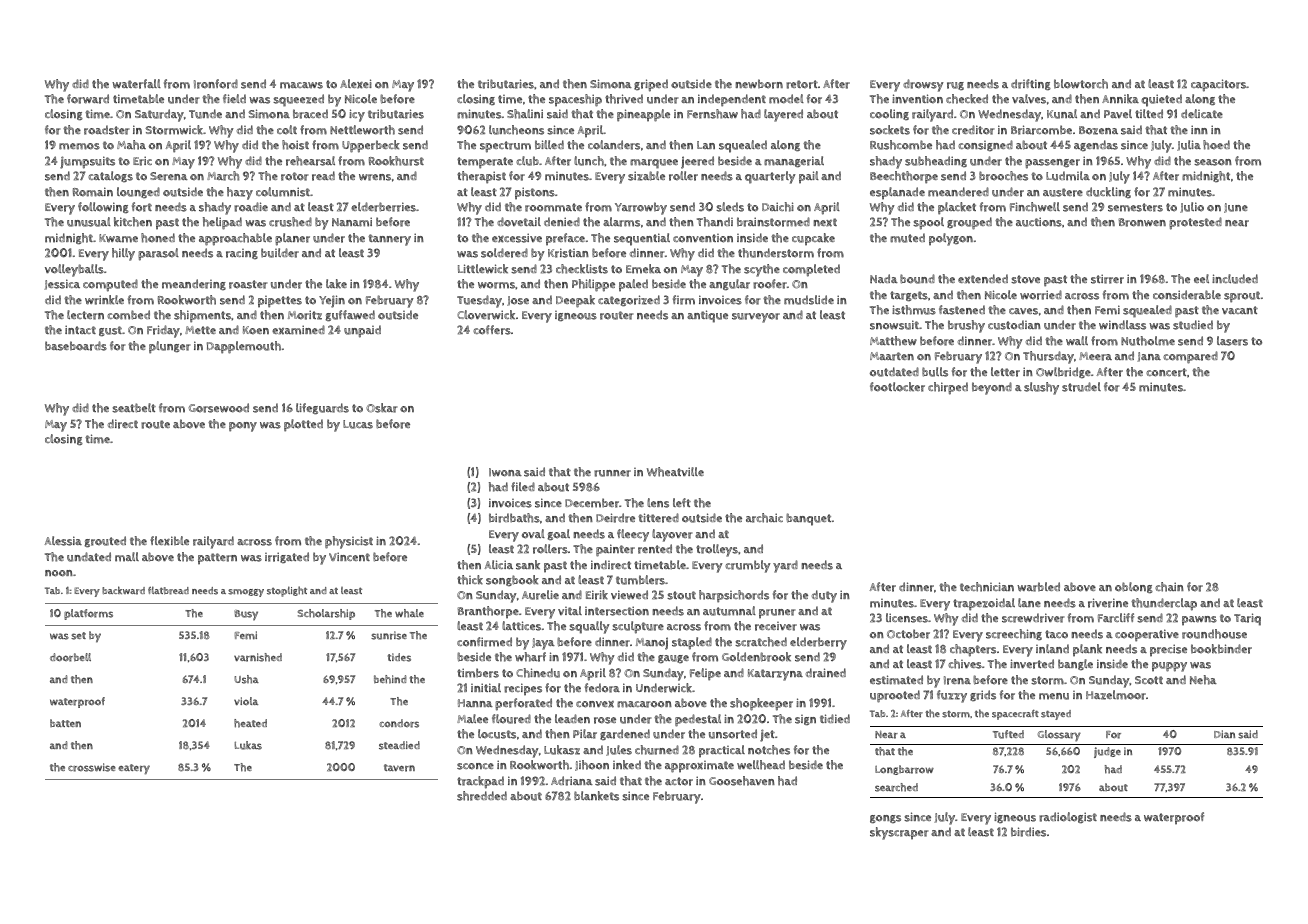  What do you see at coordinates (336, 284) in the screenshot?
I see `lake` at bounding box center [336, 284].
